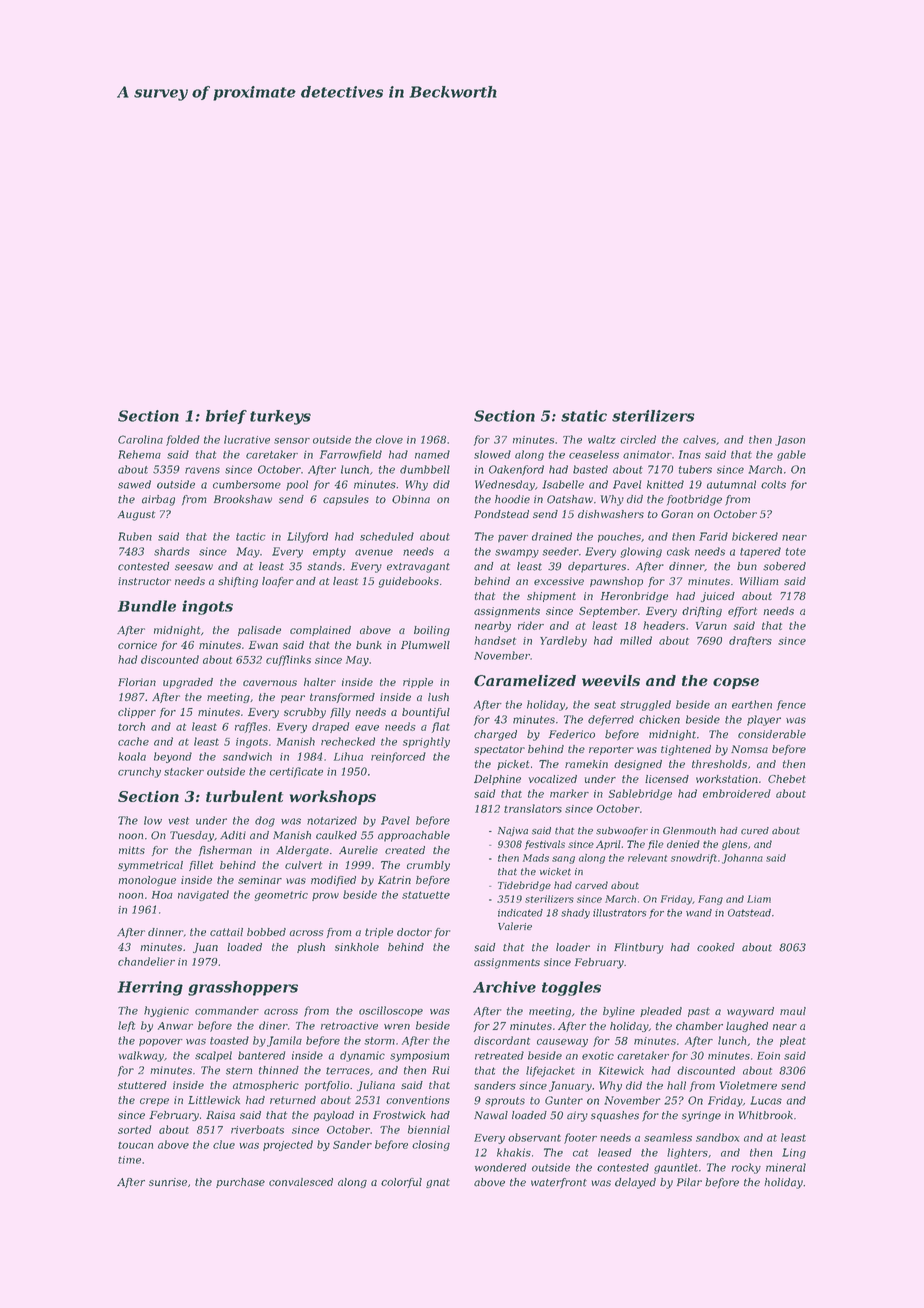  What do you see at coordinates (586, 764) in the screenshot?
I see `ramekin` at bounding box center [586, 764].
